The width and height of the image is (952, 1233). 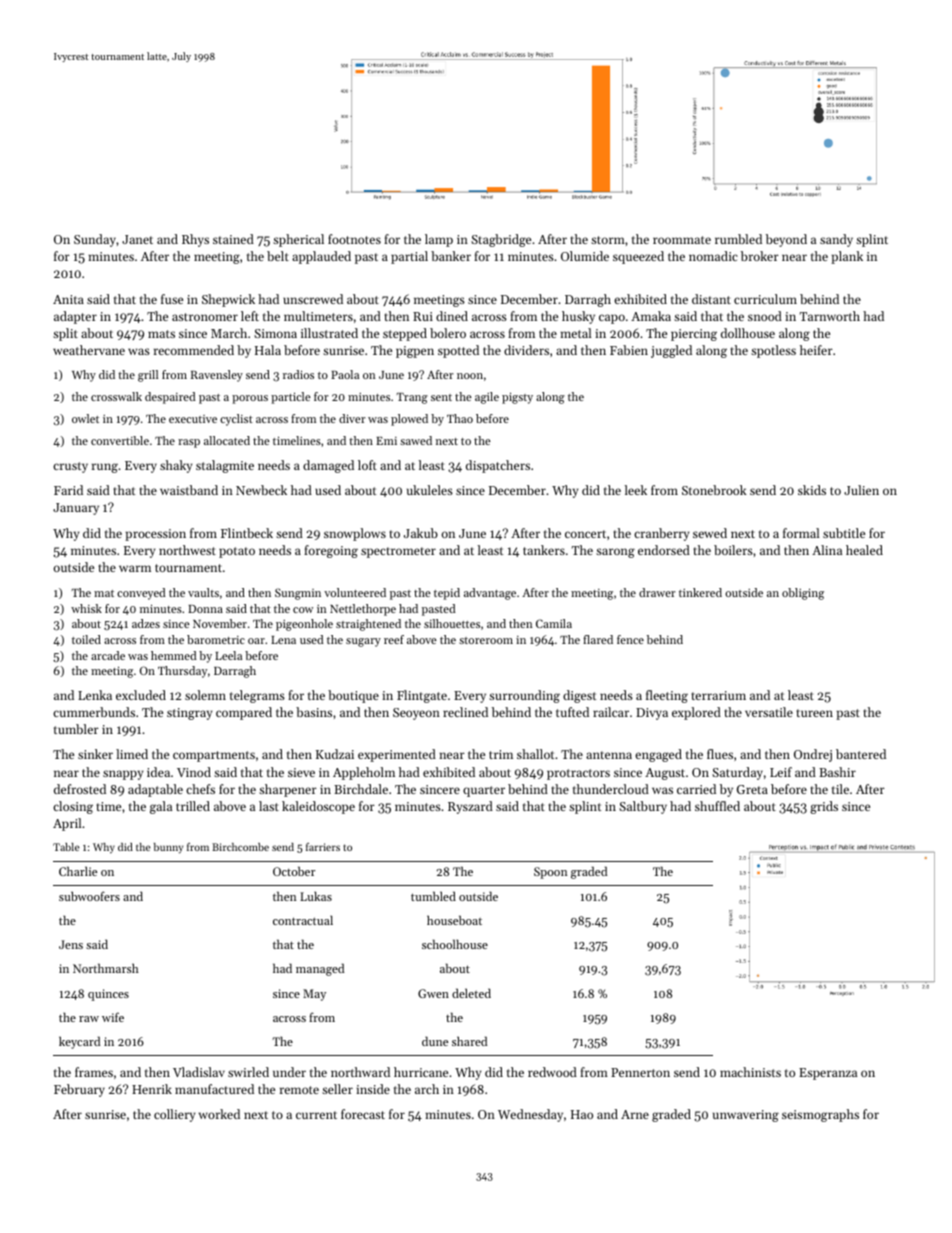 What do you see at coordinates (714, 490) in the image?
I see `Stonebrook` at bounding box center [714, 490].
